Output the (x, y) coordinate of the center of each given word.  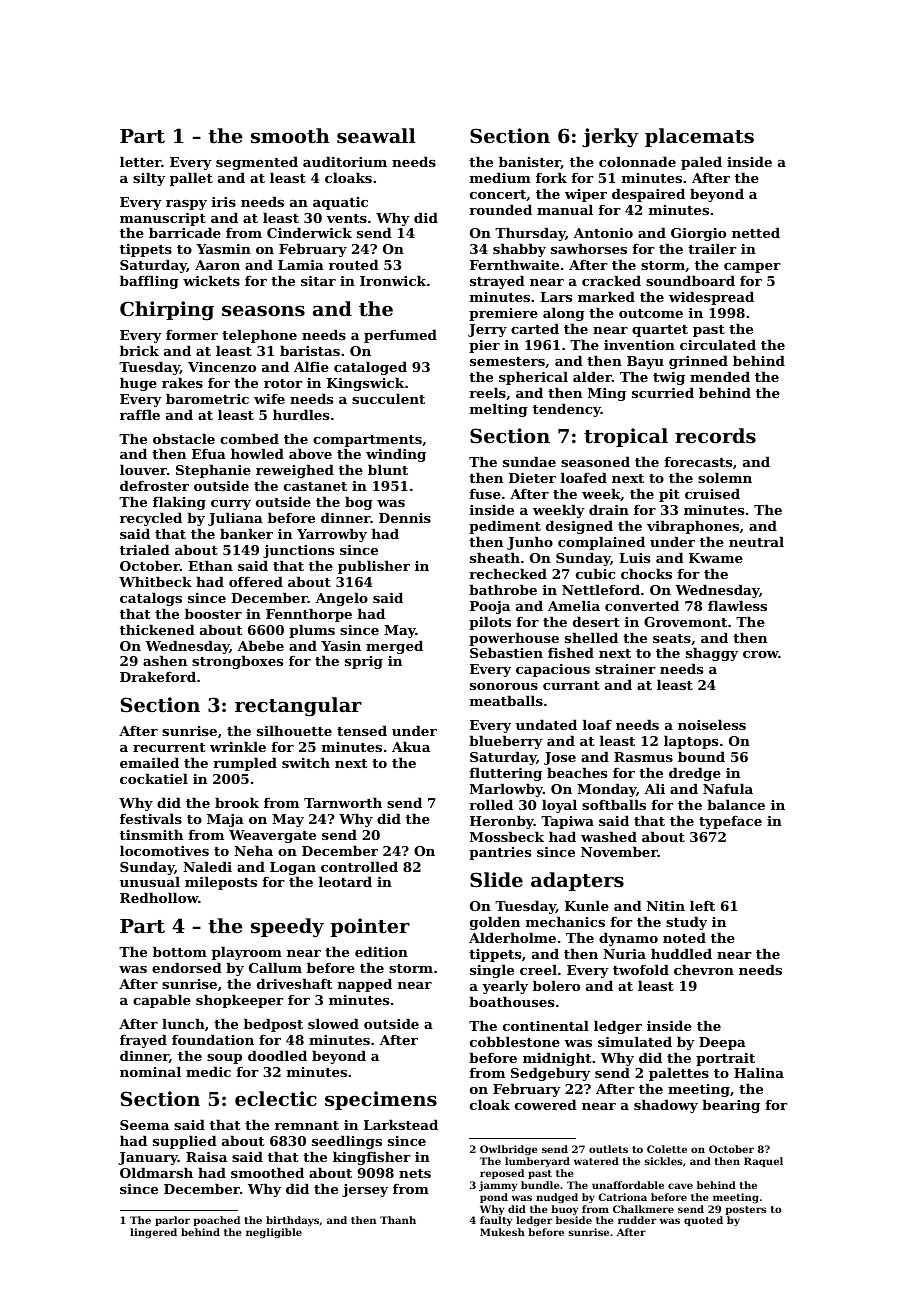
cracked (611, 280)
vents (347, 218)
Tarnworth (343, 802)
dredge (695, 774)
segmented (257, 163)
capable (162, 1001)
